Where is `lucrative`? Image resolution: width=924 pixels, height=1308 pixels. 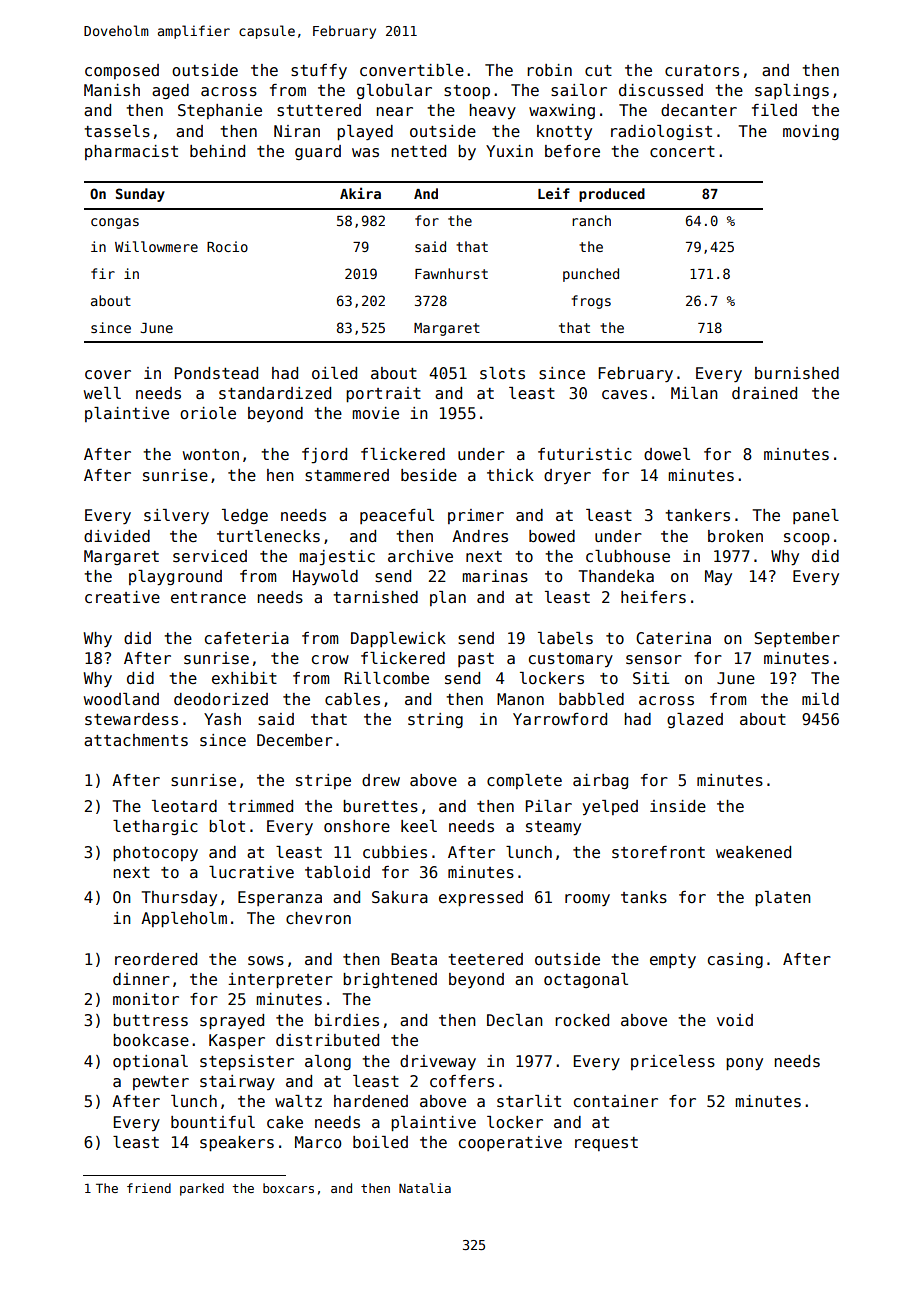 lucrative is located at coordinates (251, 872).
